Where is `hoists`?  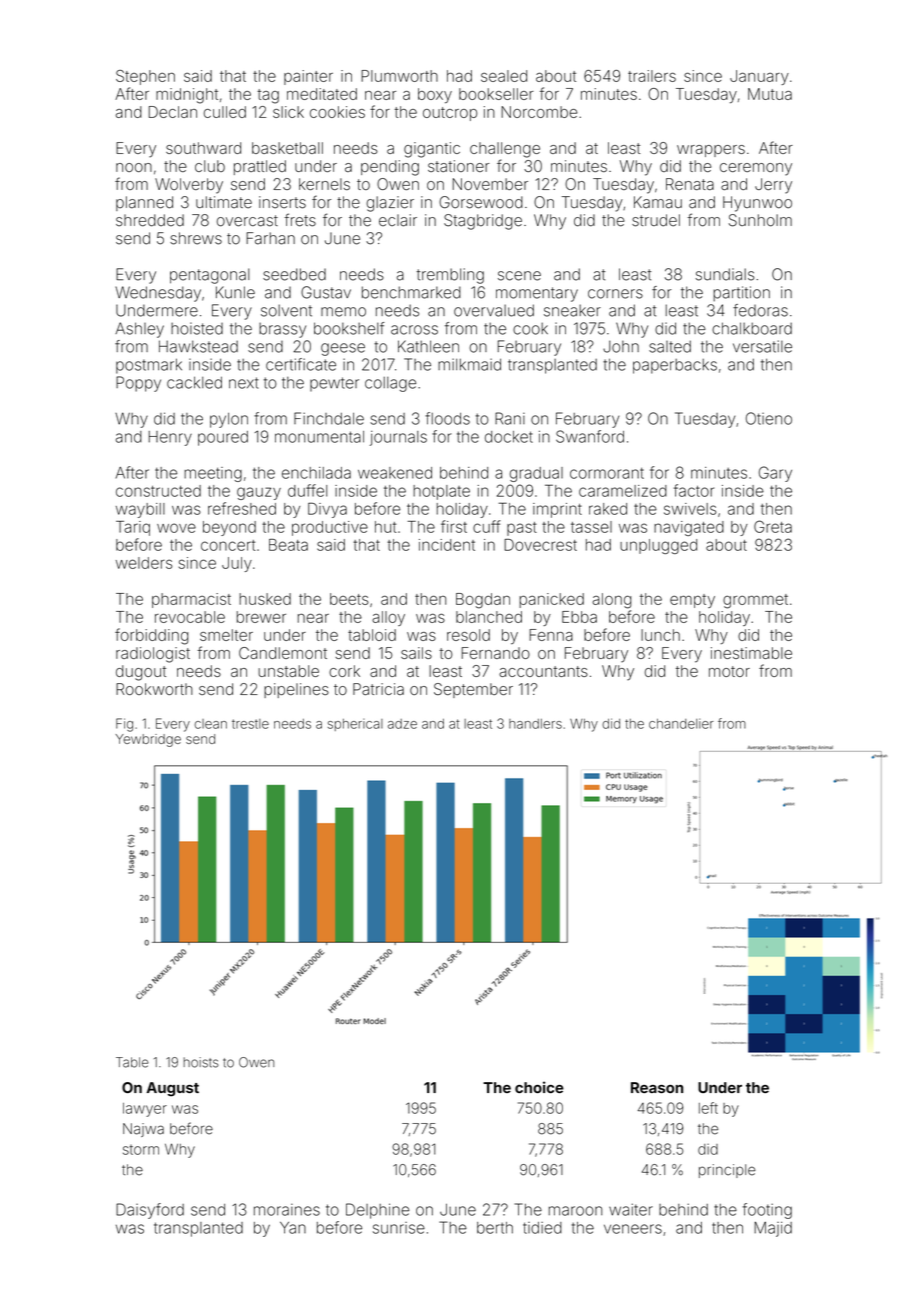
hoists is located at coordinates (201, 1062).
